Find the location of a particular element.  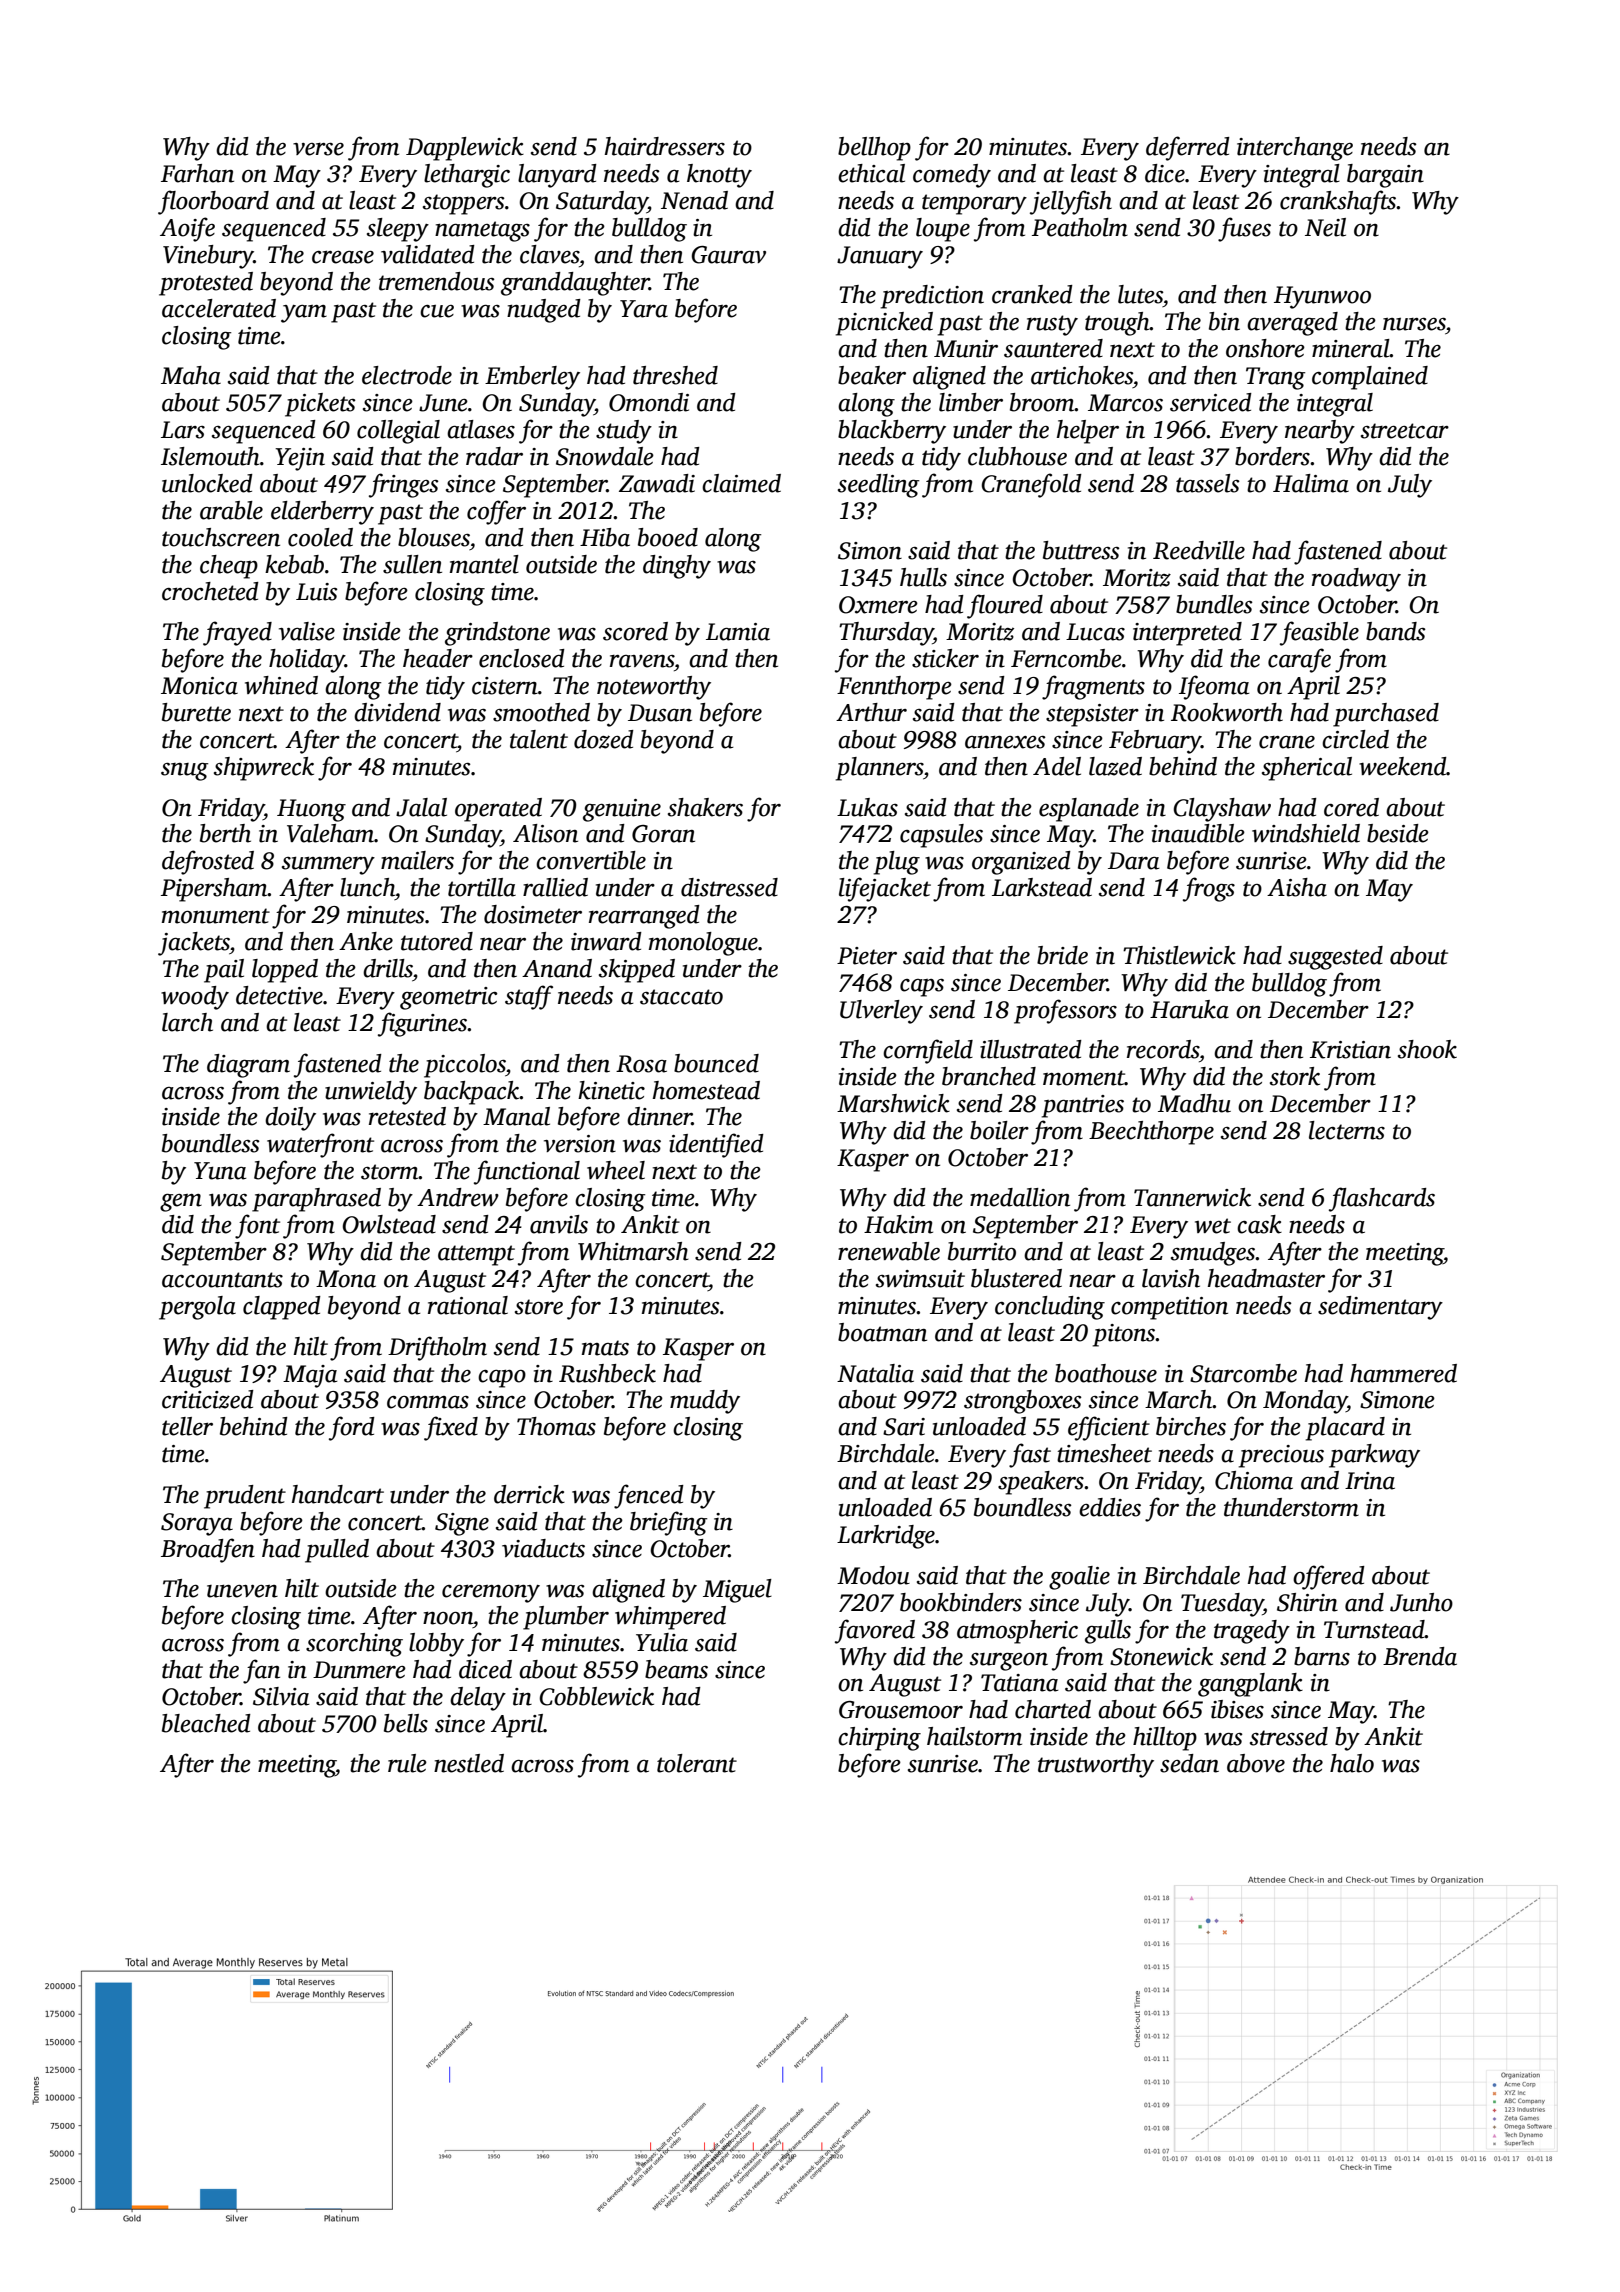

interchange is located at coordinates (1295, 149).
